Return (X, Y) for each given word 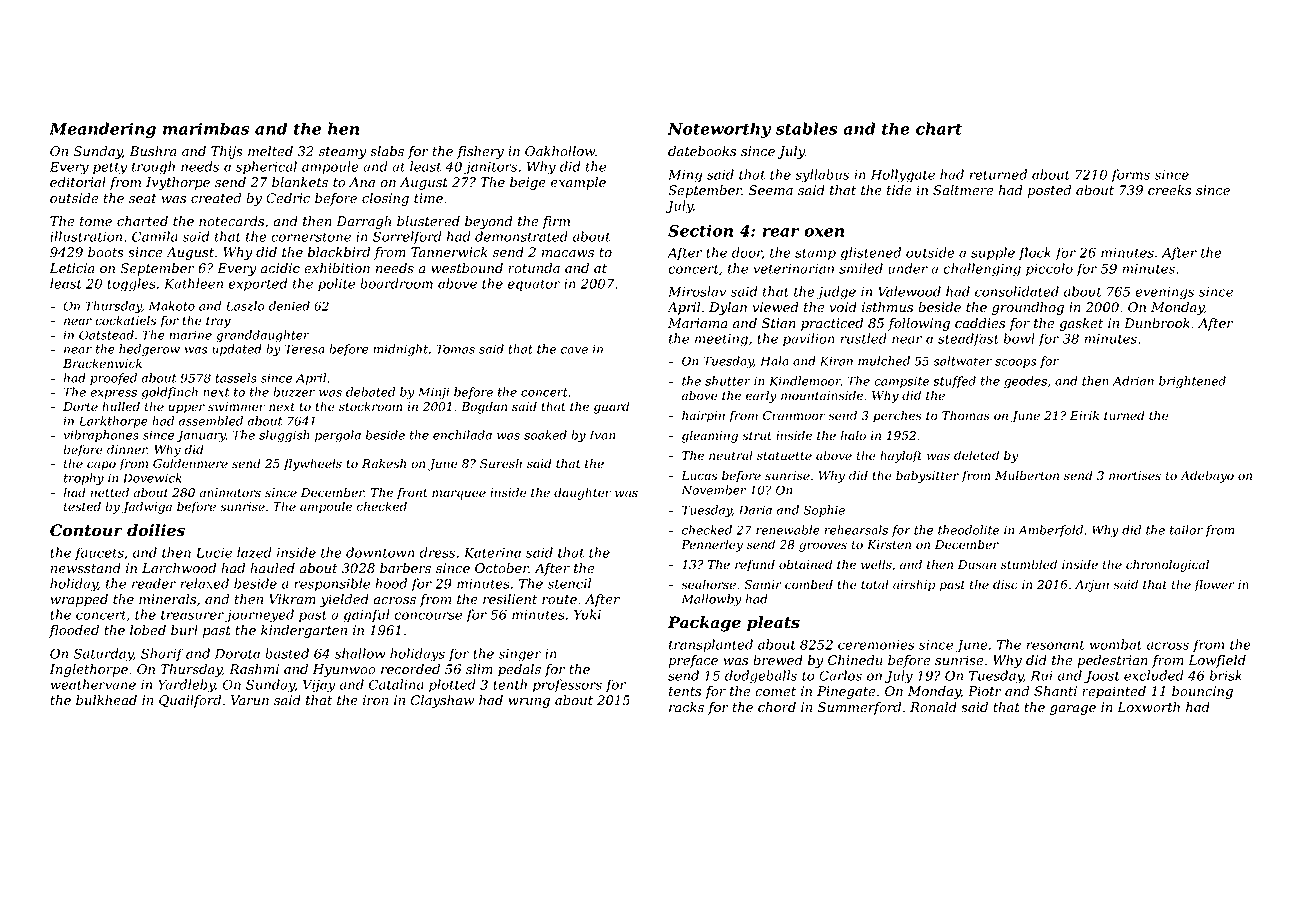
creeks (1169, 190)
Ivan (602, 435)
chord (777, 707)
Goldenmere (190, 463)
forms (1130, 176)
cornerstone (311, 237)
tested (82, 506)
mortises (1135, 476)
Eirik (1084, 415)
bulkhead (106, 700)
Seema (771, 190)
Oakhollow (560, 151)
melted (270, 151)
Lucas (699, 476)
